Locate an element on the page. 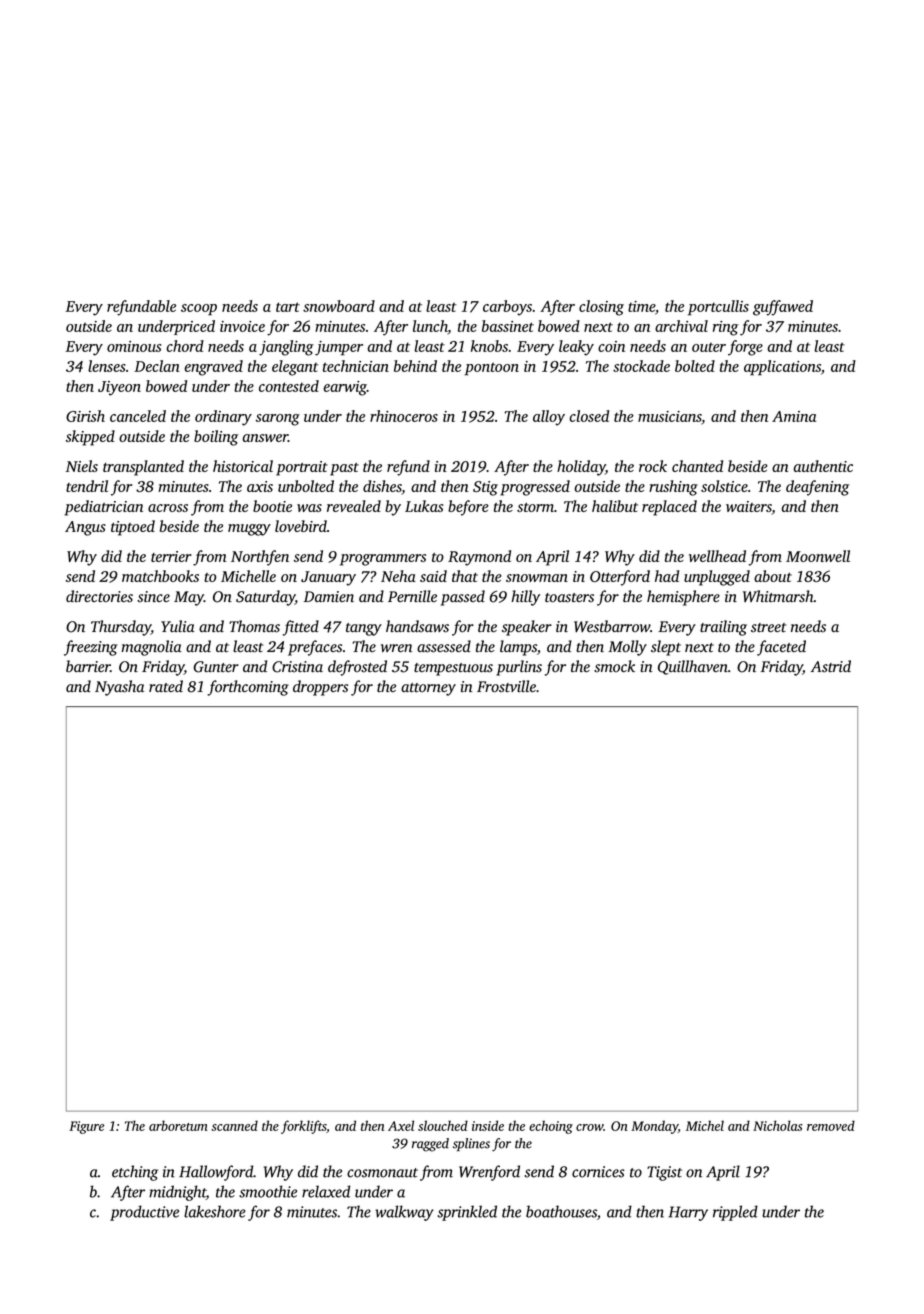 The image size is (924, 1314). rippled is located at coordinates (735, 1213).
